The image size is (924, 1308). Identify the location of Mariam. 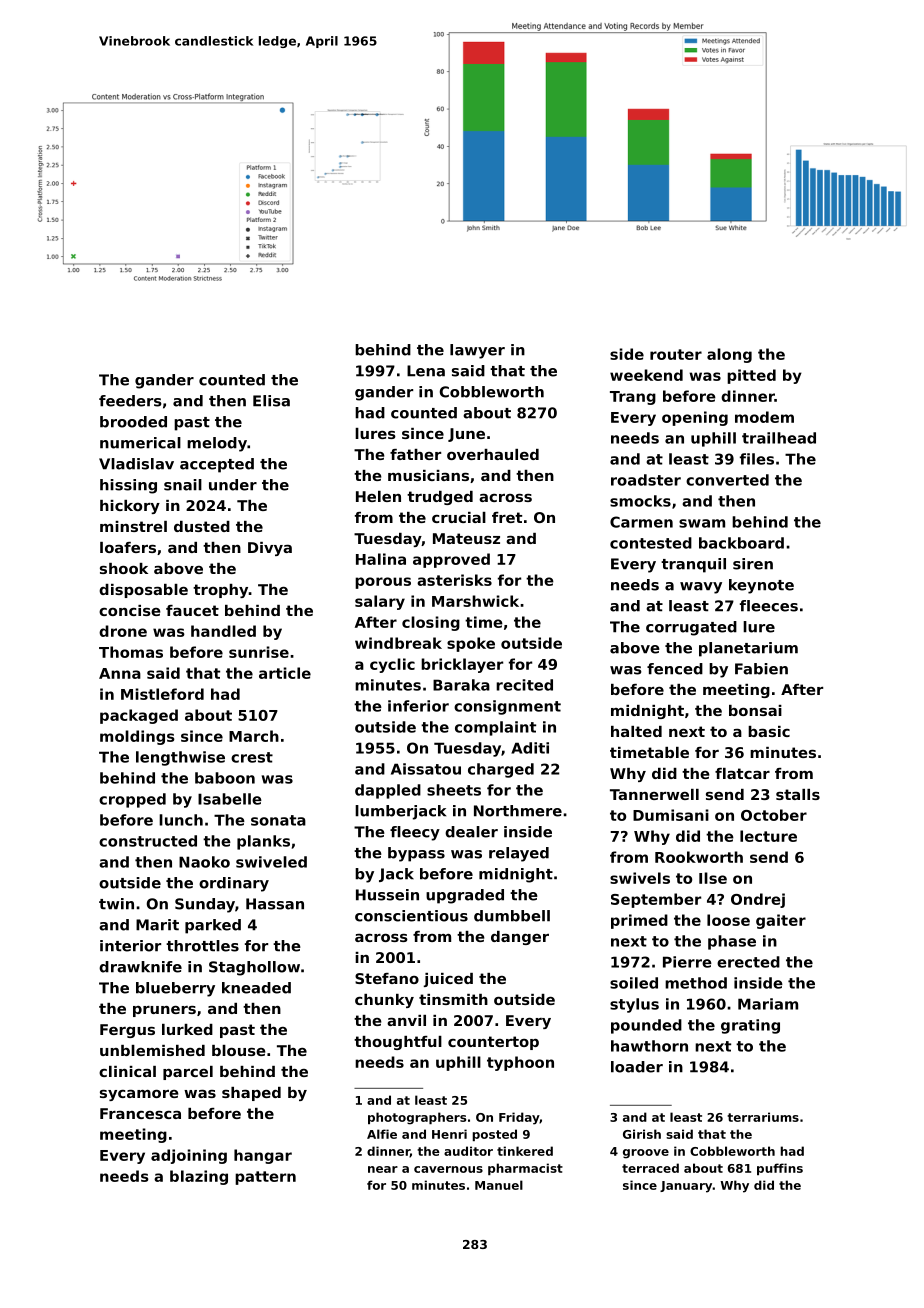
(768, 1004).
